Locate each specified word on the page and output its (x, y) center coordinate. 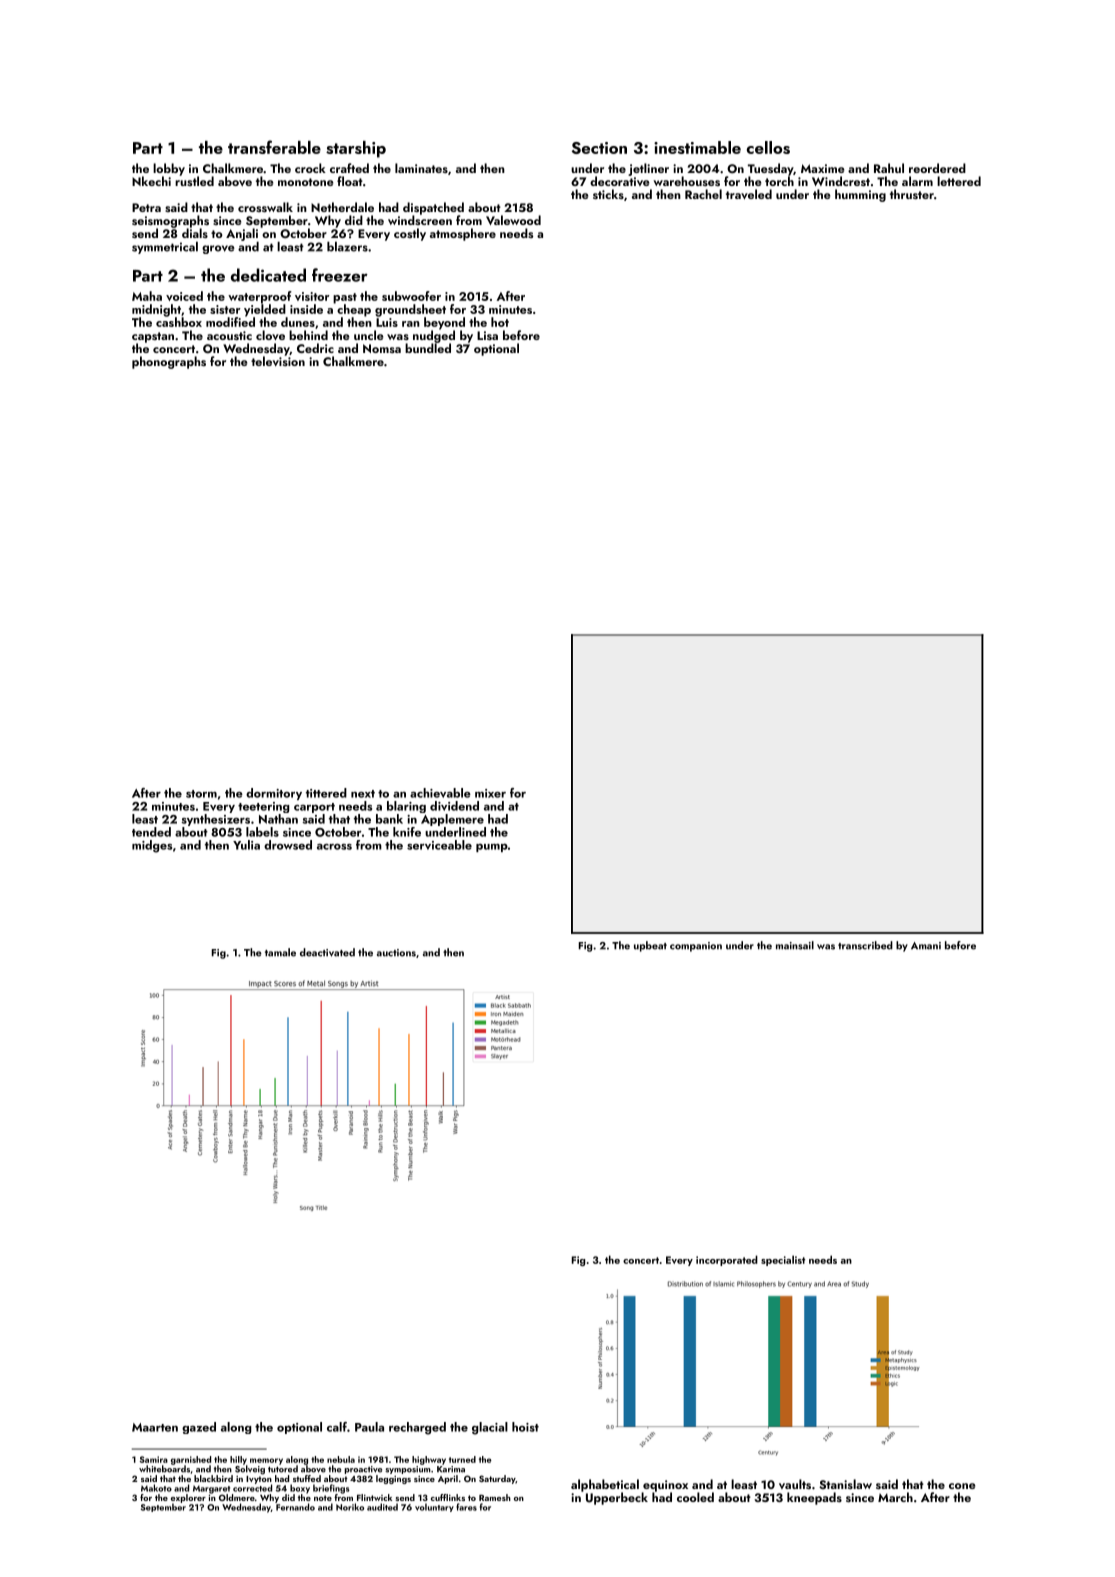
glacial (490, 1428)
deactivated (327, 952)
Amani (926, 946)
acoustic (229, 335)
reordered (937, 168)
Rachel (703, 194)
